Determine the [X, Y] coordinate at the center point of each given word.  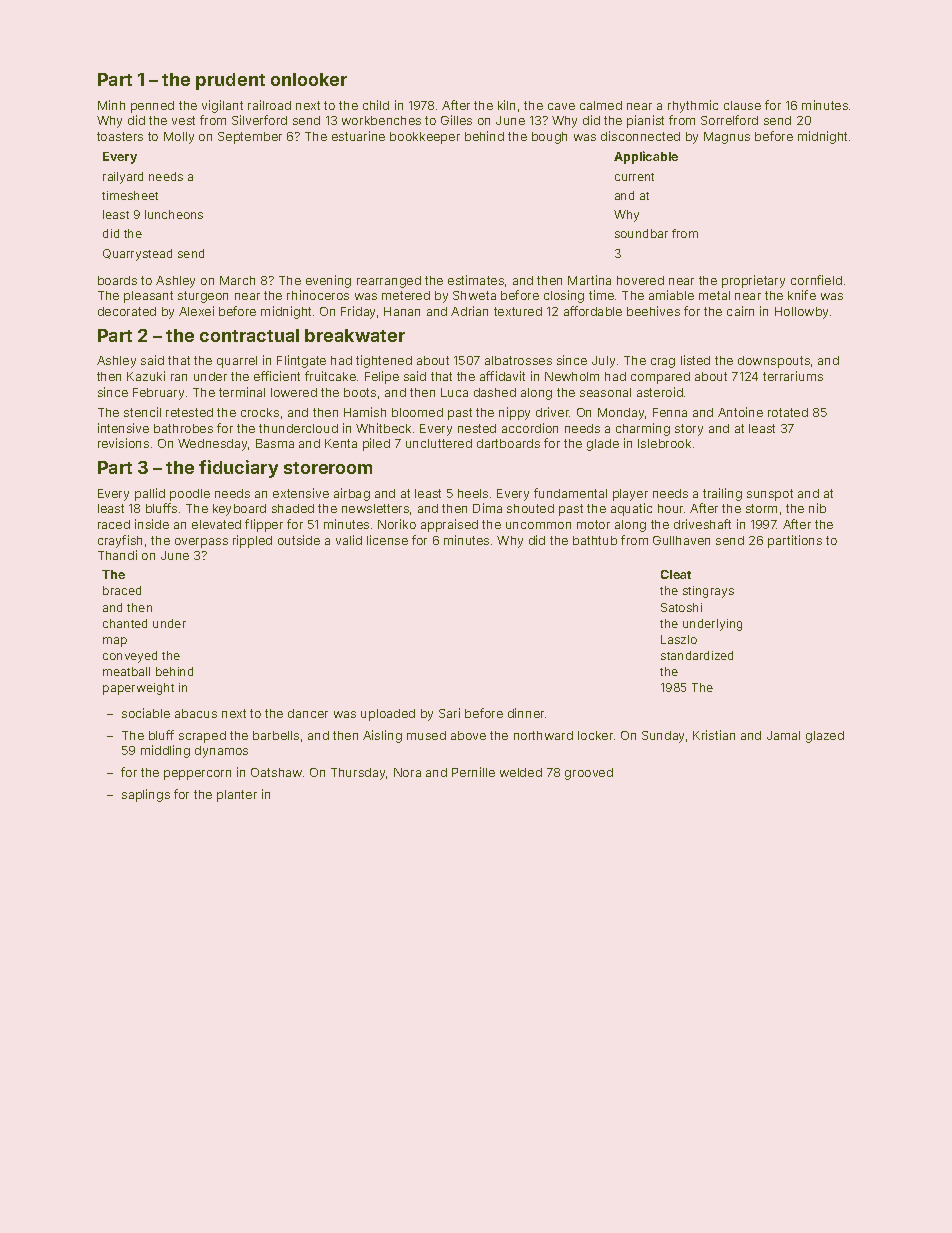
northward [543, 735]
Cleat [676, 574]
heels [473, 493]
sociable [146, 713]
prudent [230, 81]
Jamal [783, 735]
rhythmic [693, 106]
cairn [740, 311]
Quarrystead [137, 255]
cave [561, 106]
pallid [150, 494]
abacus [196, 713]
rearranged [389, 282]
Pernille [473, 772]
